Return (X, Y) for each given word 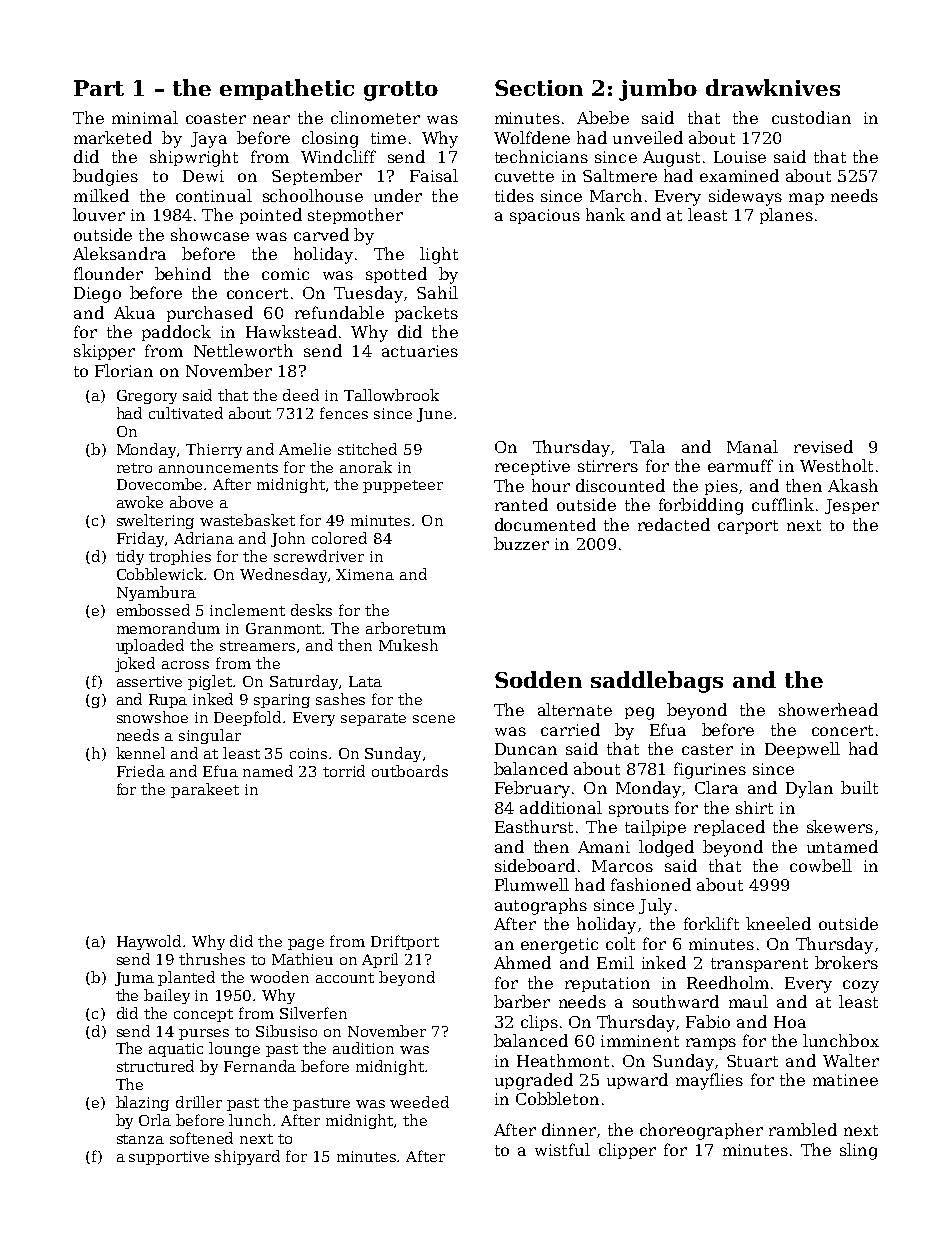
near (271, 119)
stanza (140, 1139)
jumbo (658, 90)
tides (514, 195)
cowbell (821, 865)
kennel (140, 753)
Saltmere (620, 175)
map (806, 199)
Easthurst (534, 826)
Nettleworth (243, 350)
